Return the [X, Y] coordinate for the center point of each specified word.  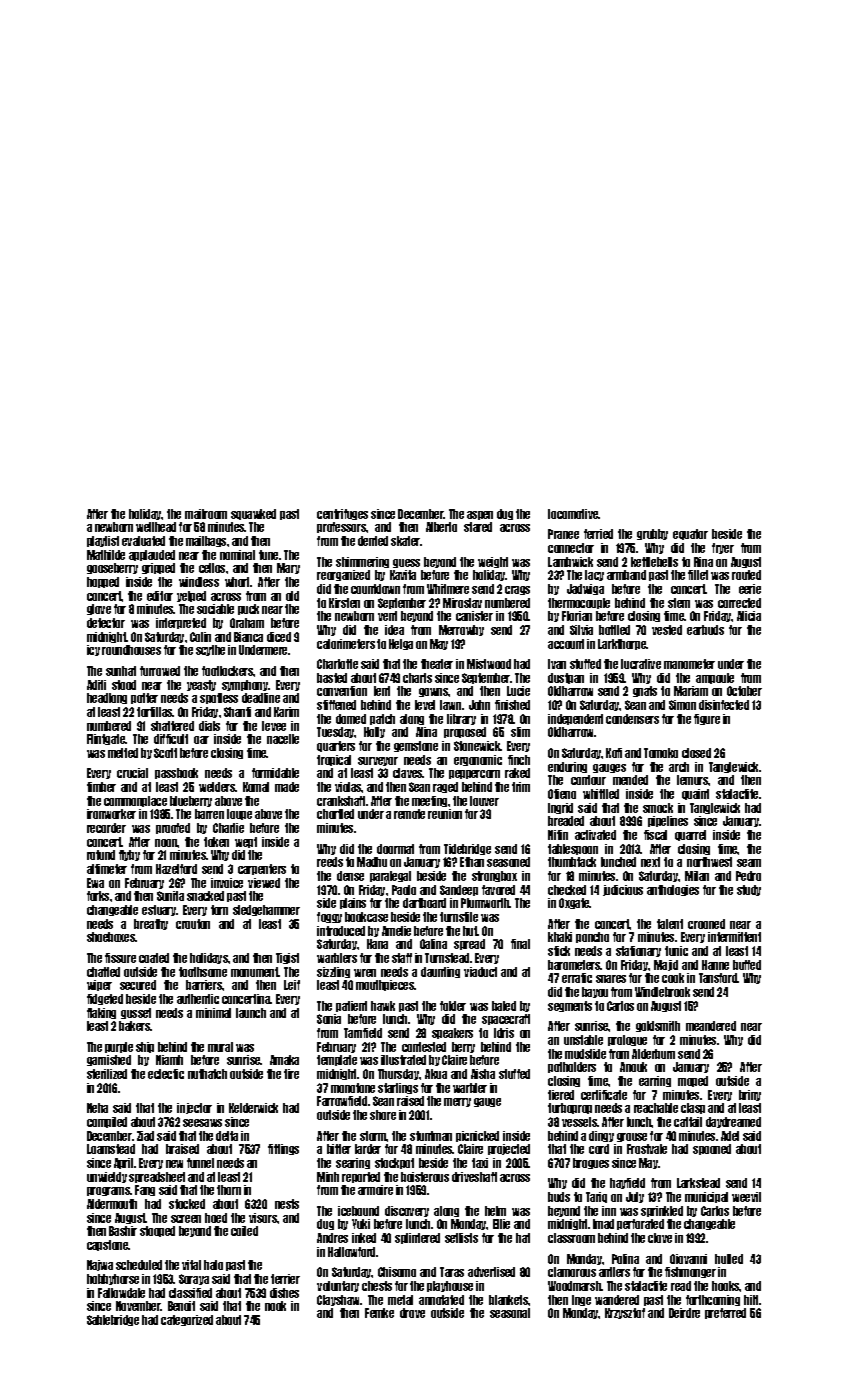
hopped [103, 582]
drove [412, 1313]
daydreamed [733, 1122]
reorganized [343, 575]
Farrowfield [342, 1101]
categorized [187, 1320]
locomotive [573, 514]
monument [255, 972]
